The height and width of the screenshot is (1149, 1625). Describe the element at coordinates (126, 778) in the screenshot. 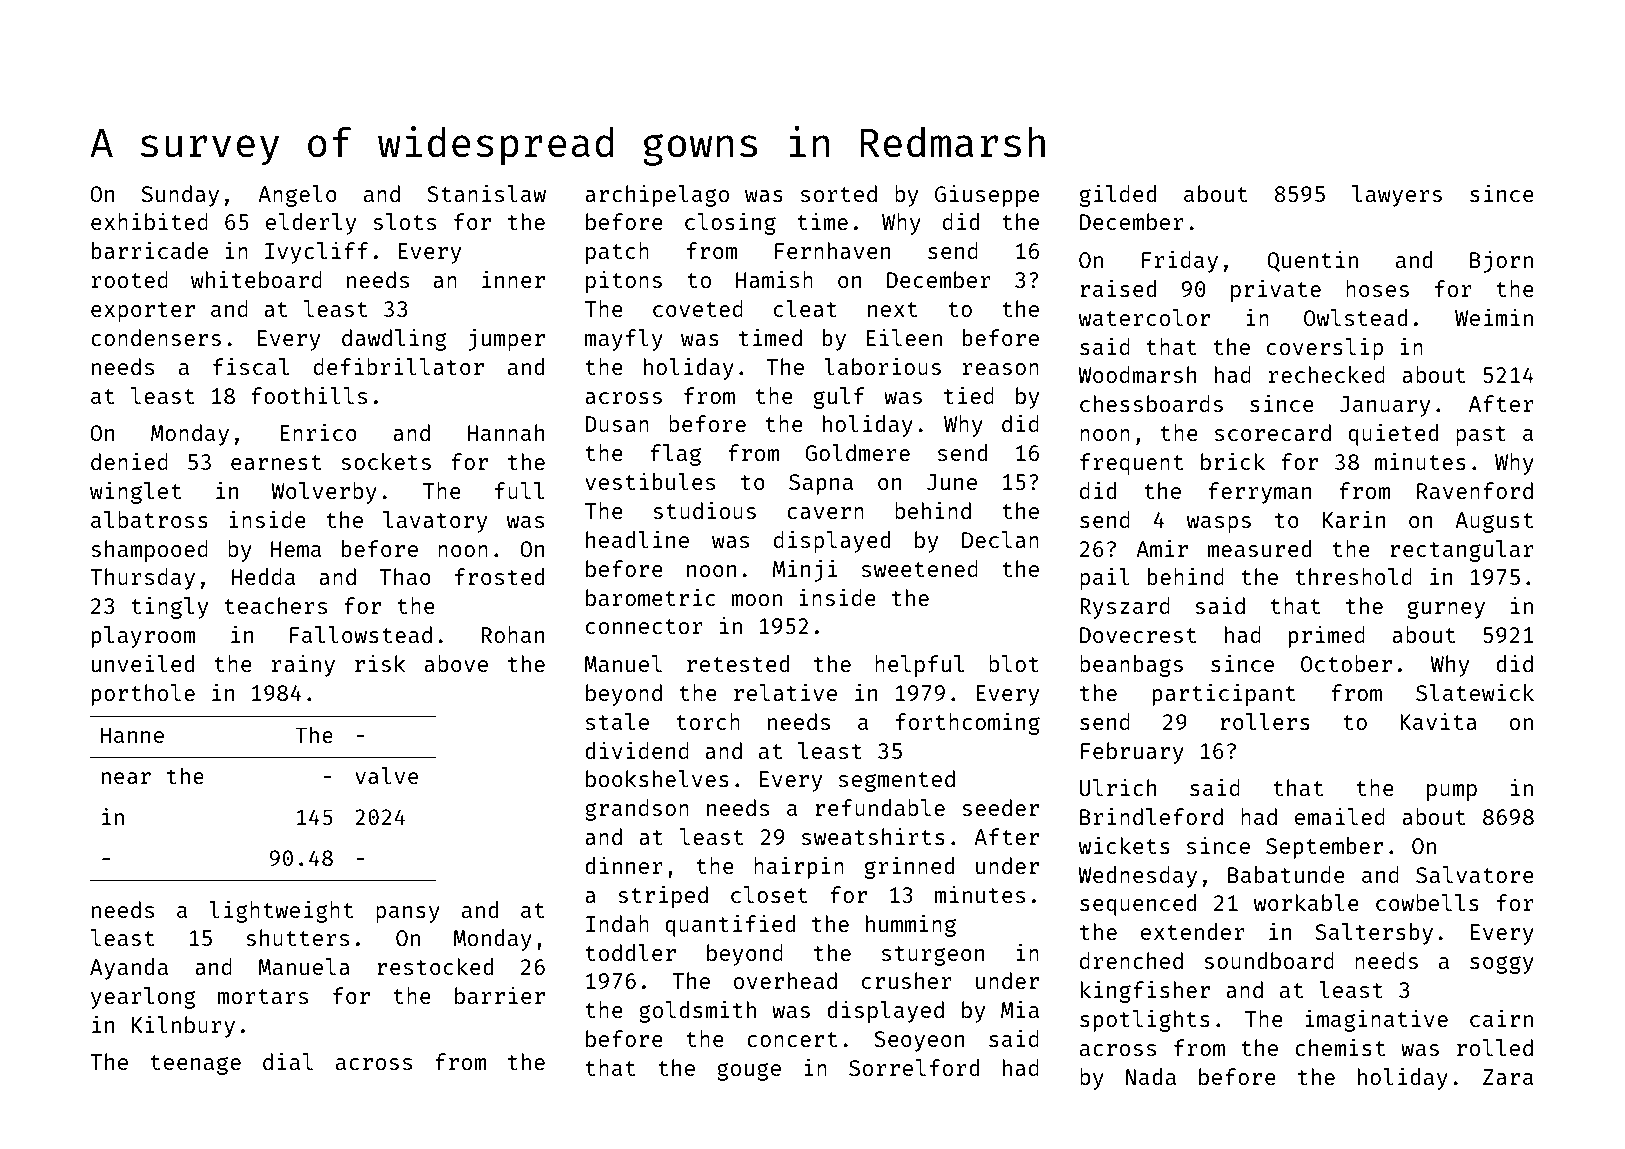

I see `near` at that location.
